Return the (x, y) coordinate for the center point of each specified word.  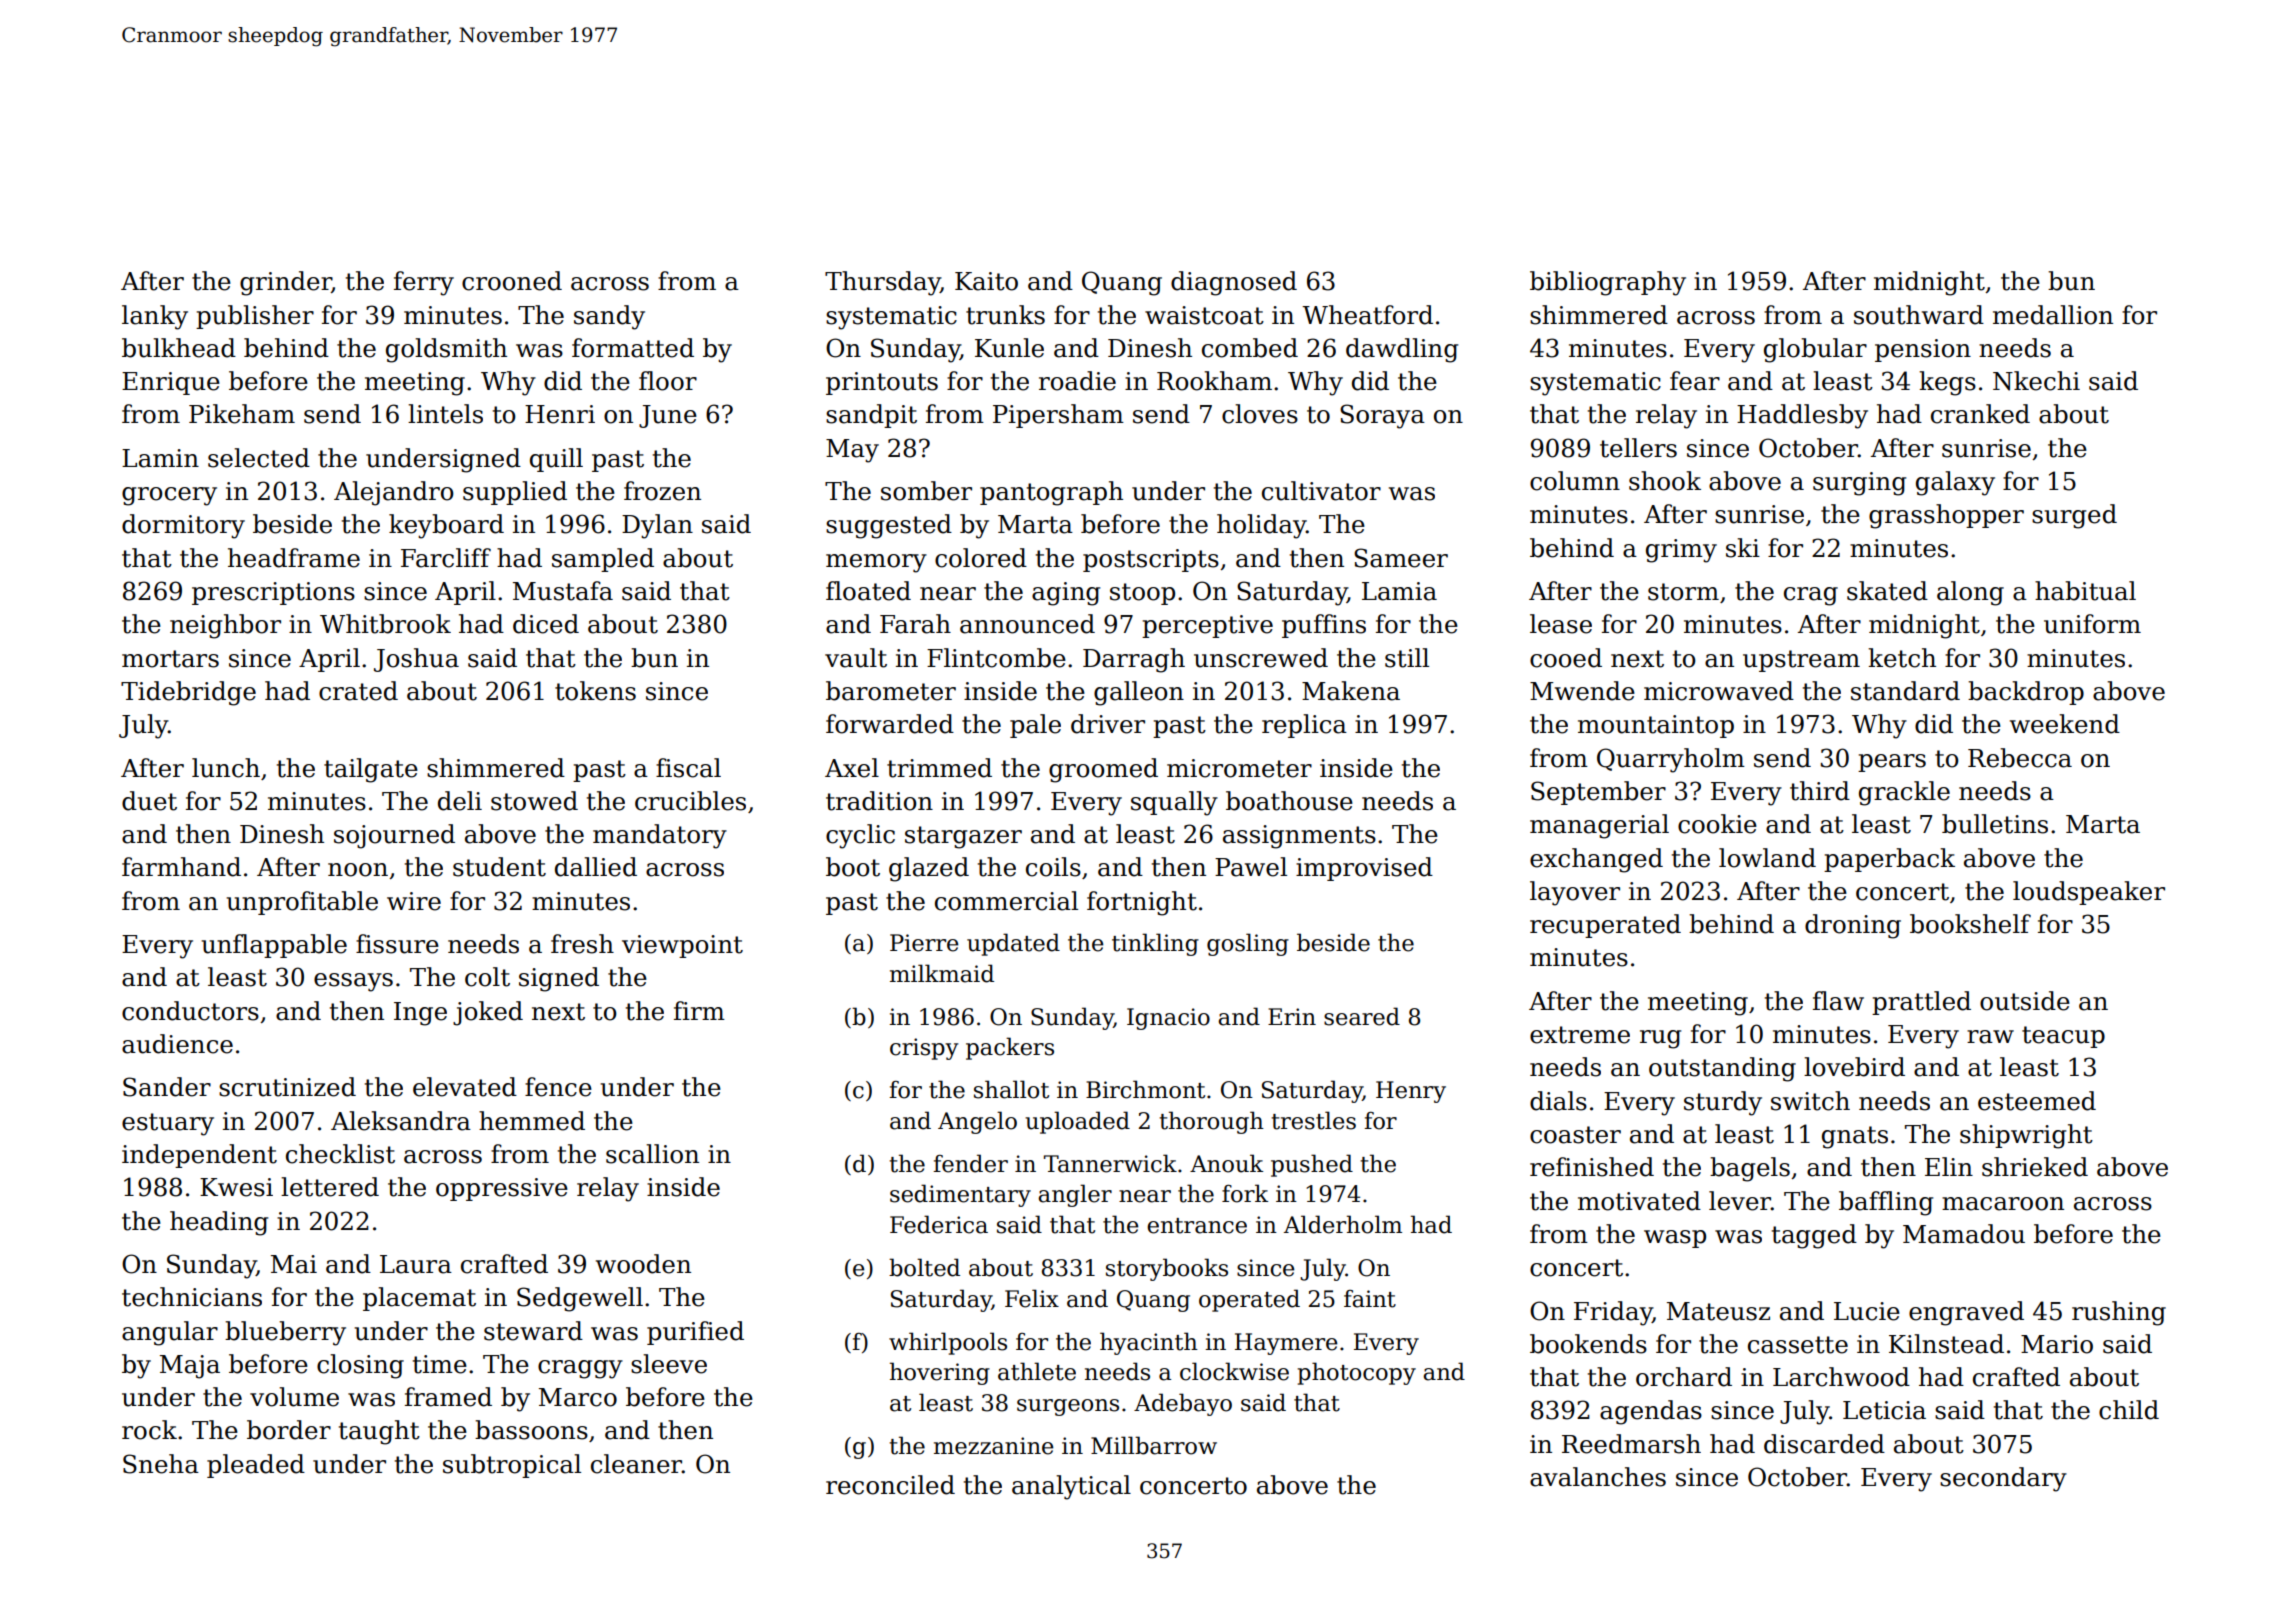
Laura (416, 1264)
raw (1990, 1037)
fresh (582, 944)
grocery (169, 496)
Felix (1032, 1298)
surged (2074, 516)
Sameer (1401, 558)
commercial (1006, 901)
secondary (2003, 1479)
